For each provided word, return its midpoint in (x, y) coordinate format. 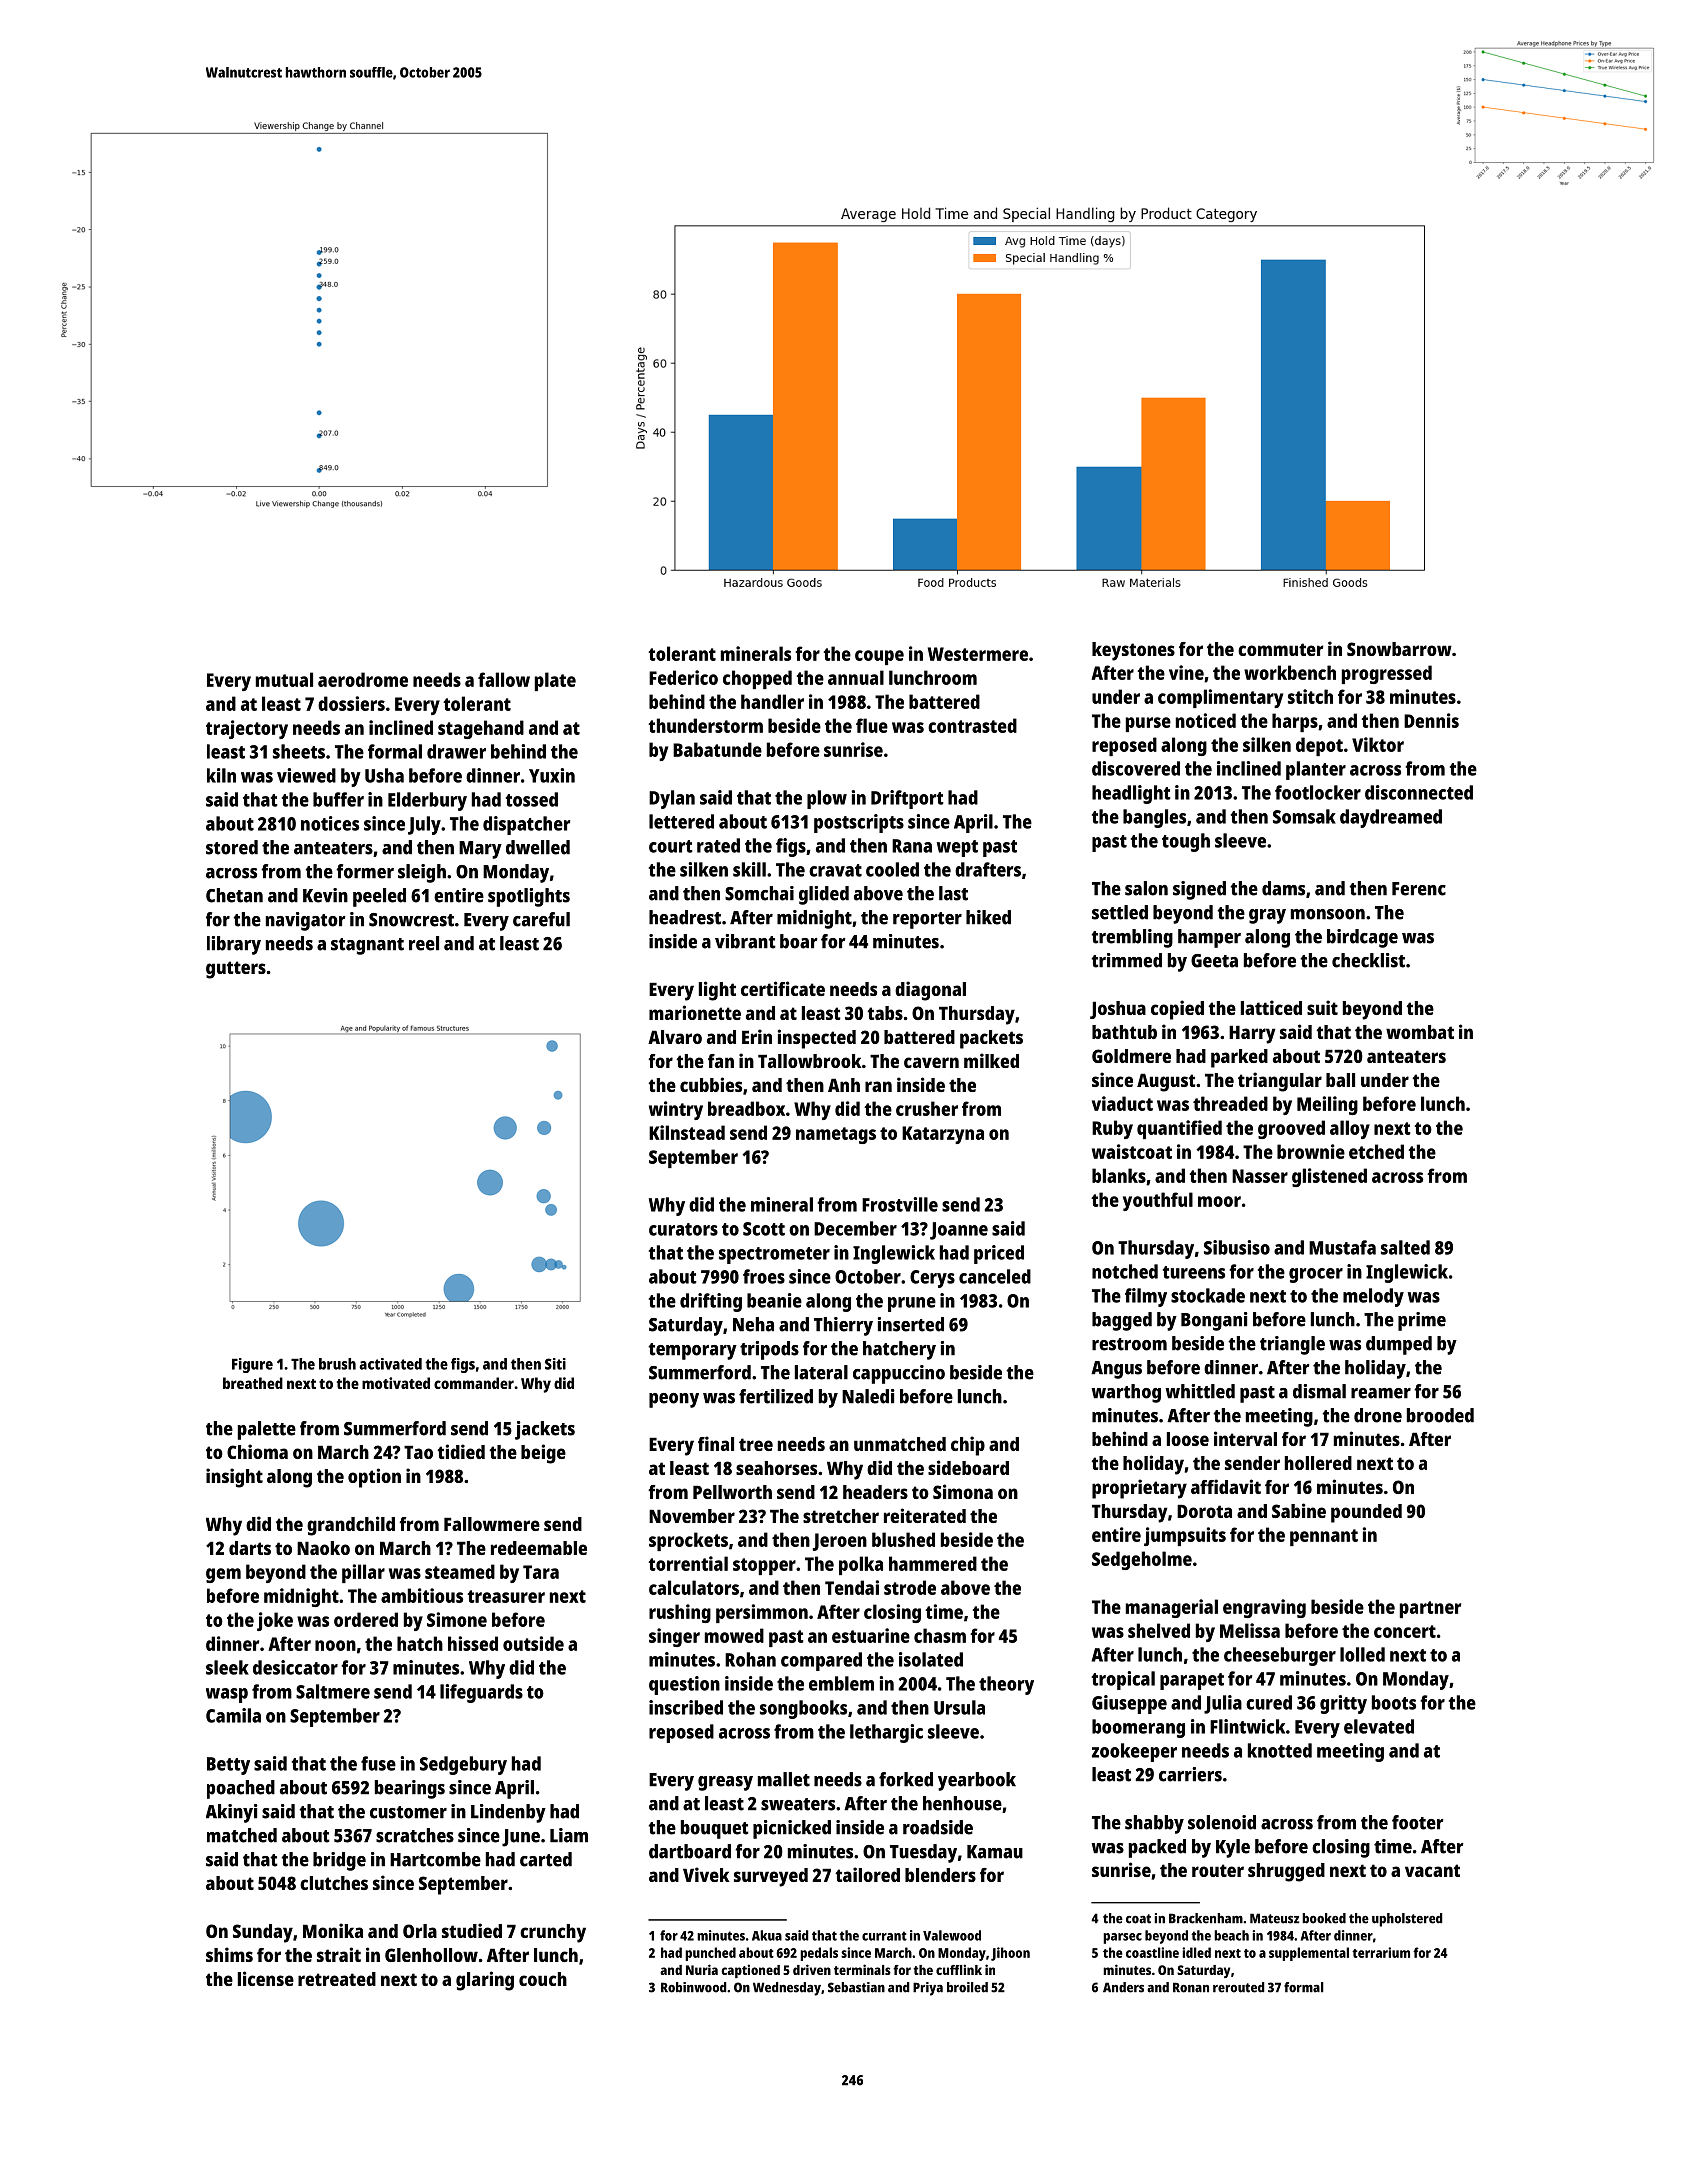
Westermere (978, 654)
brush (337, 1364)
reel (424, 943)
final (716, 1443)
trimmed (1126, 960)
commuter (1280, 649)
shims (229, 1954)
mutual (284, 679)
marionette (695, 1012)
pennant (1324, 1537)
